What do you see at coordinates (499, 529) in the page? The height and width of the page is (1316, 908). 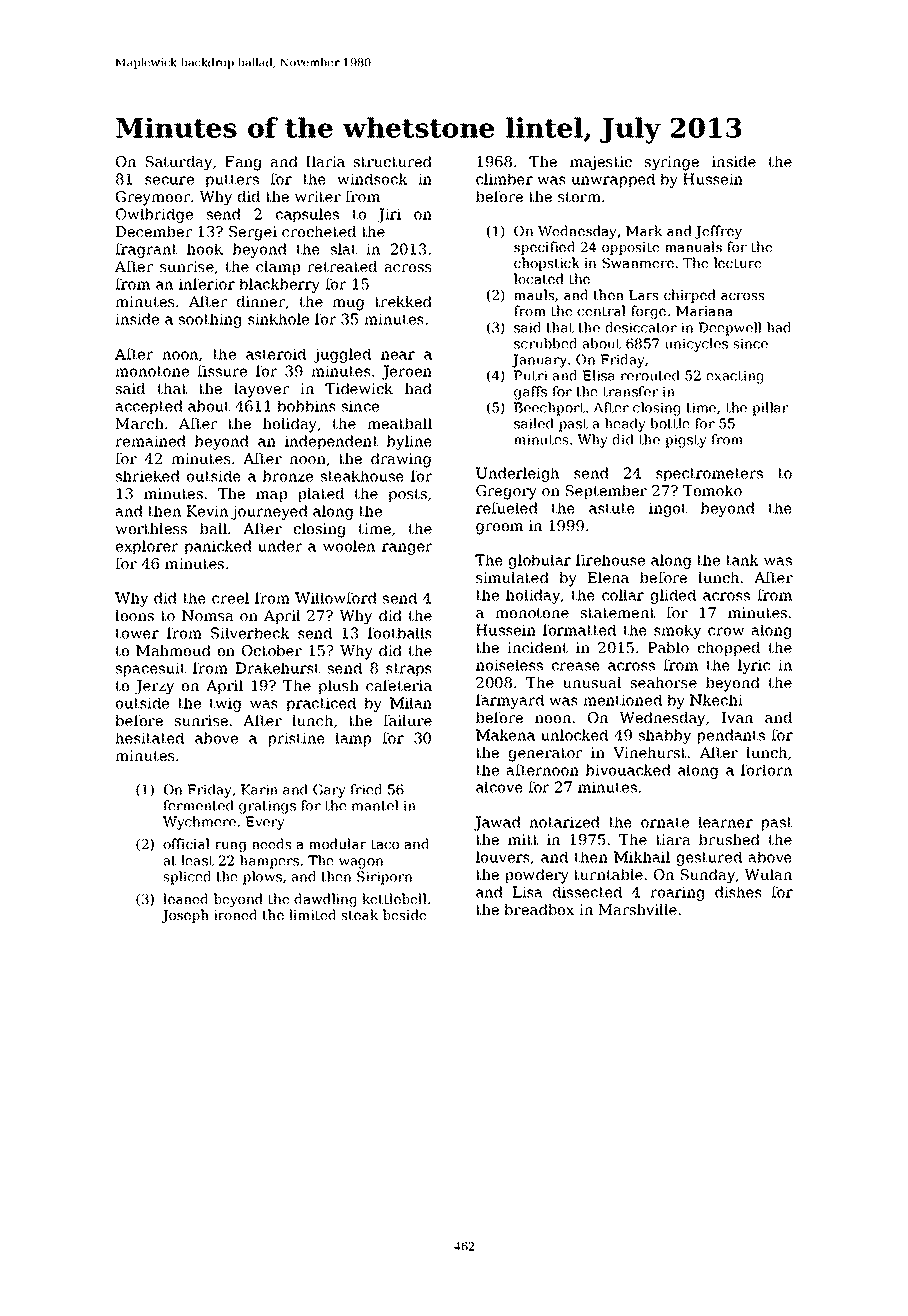 I see `groom` at bounding box center [499, 529].
